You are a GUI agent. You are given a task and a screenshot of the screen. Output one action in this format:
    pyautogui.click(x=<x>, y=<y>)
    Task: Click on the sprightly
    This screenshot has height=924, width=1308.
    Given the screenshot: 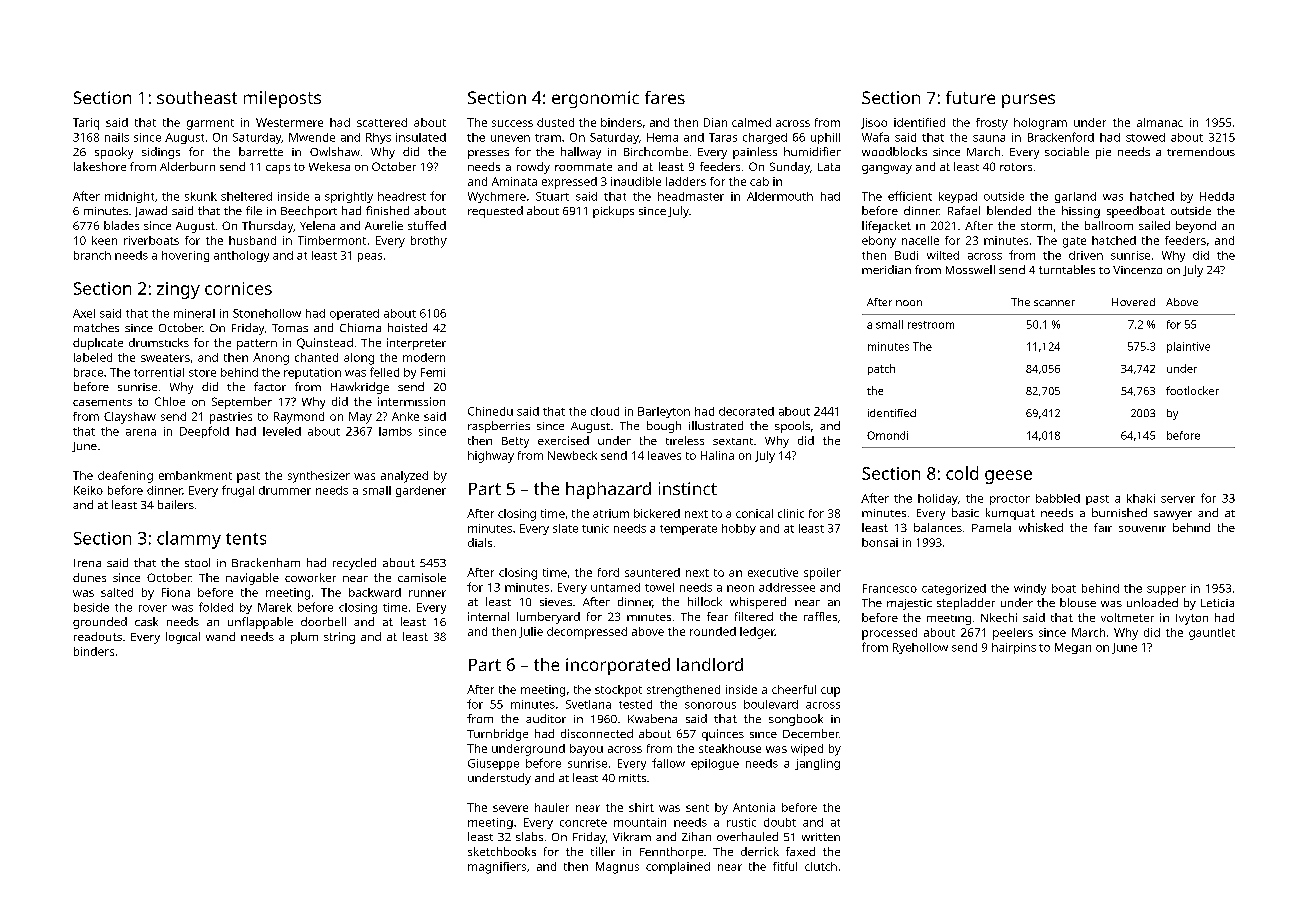 What is the action you would take?
    pyautogui.click(x=349, y=197)
